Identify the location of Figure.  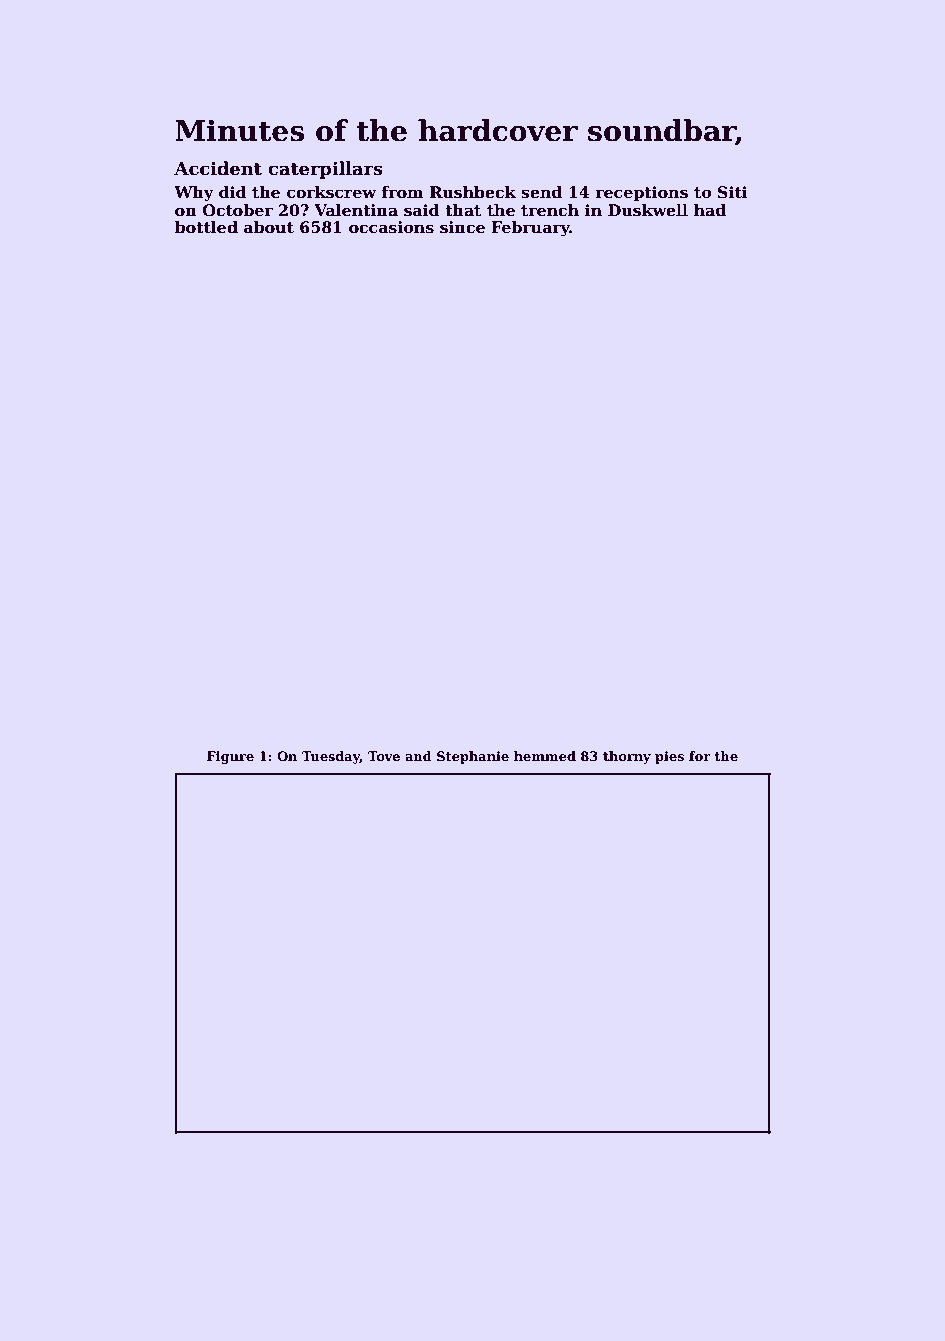
(230, 757).
